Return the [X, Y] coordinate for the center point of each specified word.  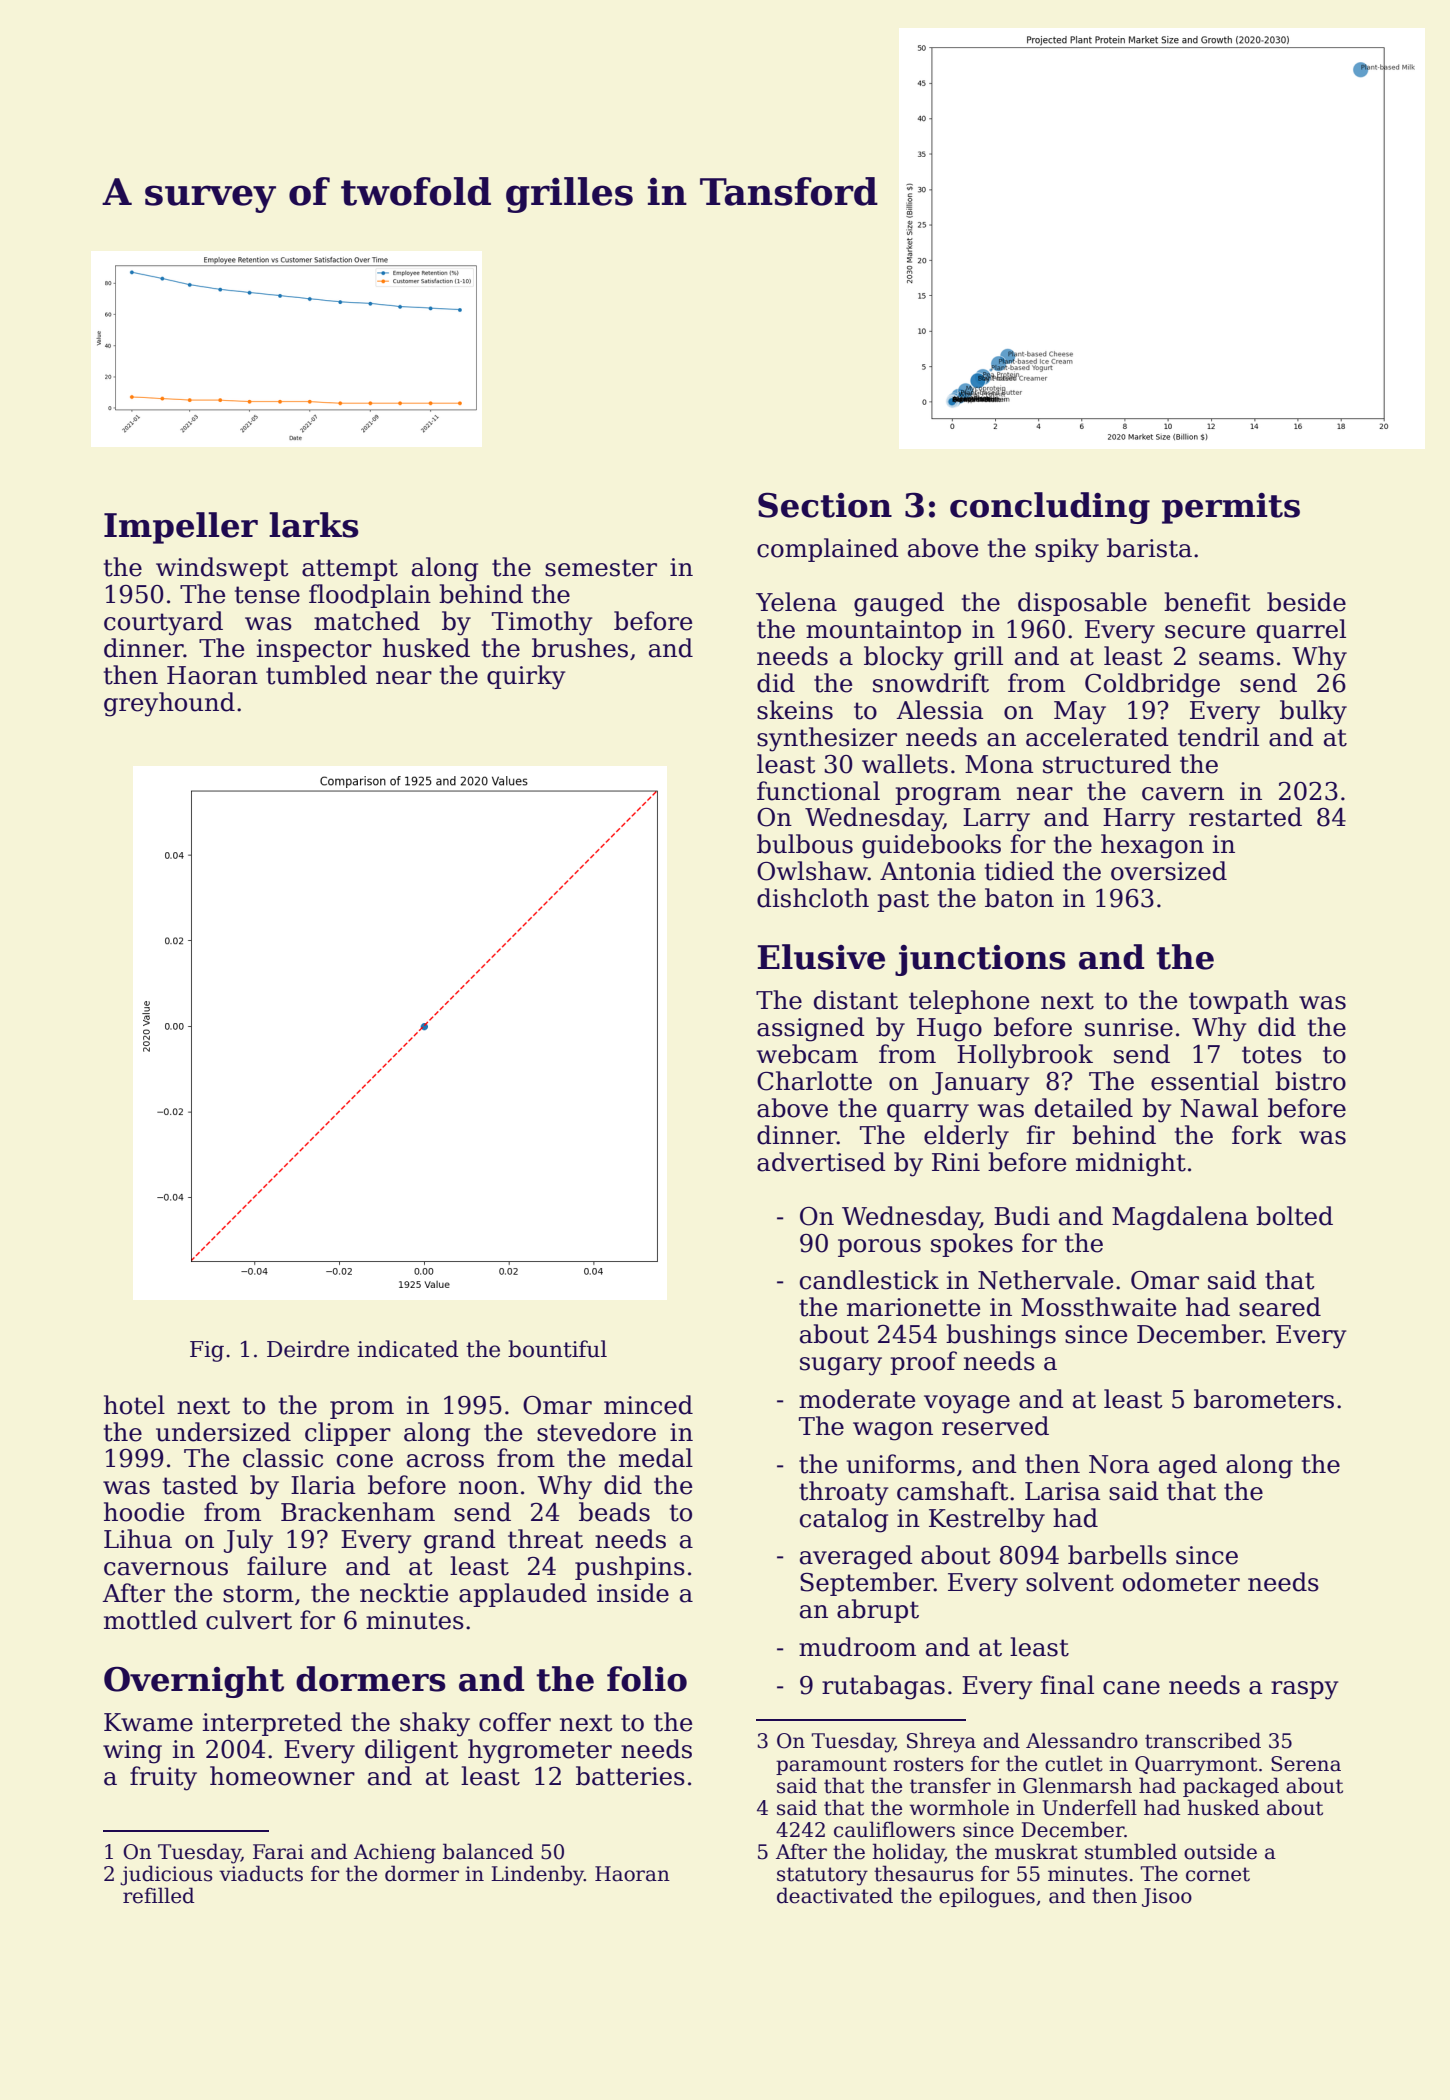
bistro [1310, 1081]
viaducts [261, 1873]
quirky [526, 677]
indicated [408, 1349]
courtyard [163, 623]
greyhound [169, 704]
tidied [1019, 871]
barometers [1264, 1399]
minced [648, 1405]
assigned [811, 1029]
